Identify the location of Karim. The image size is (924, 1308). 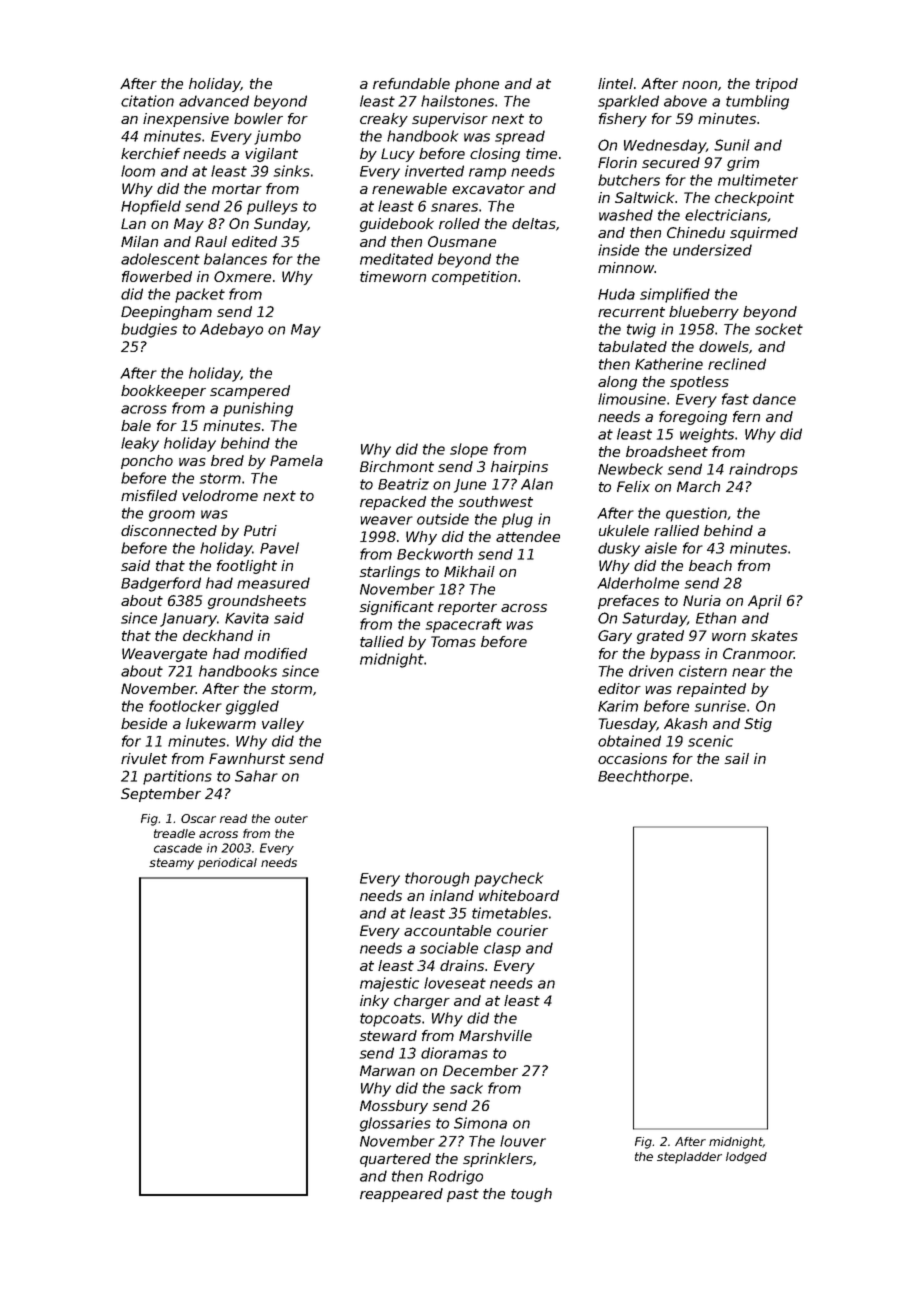
(618, 706).
